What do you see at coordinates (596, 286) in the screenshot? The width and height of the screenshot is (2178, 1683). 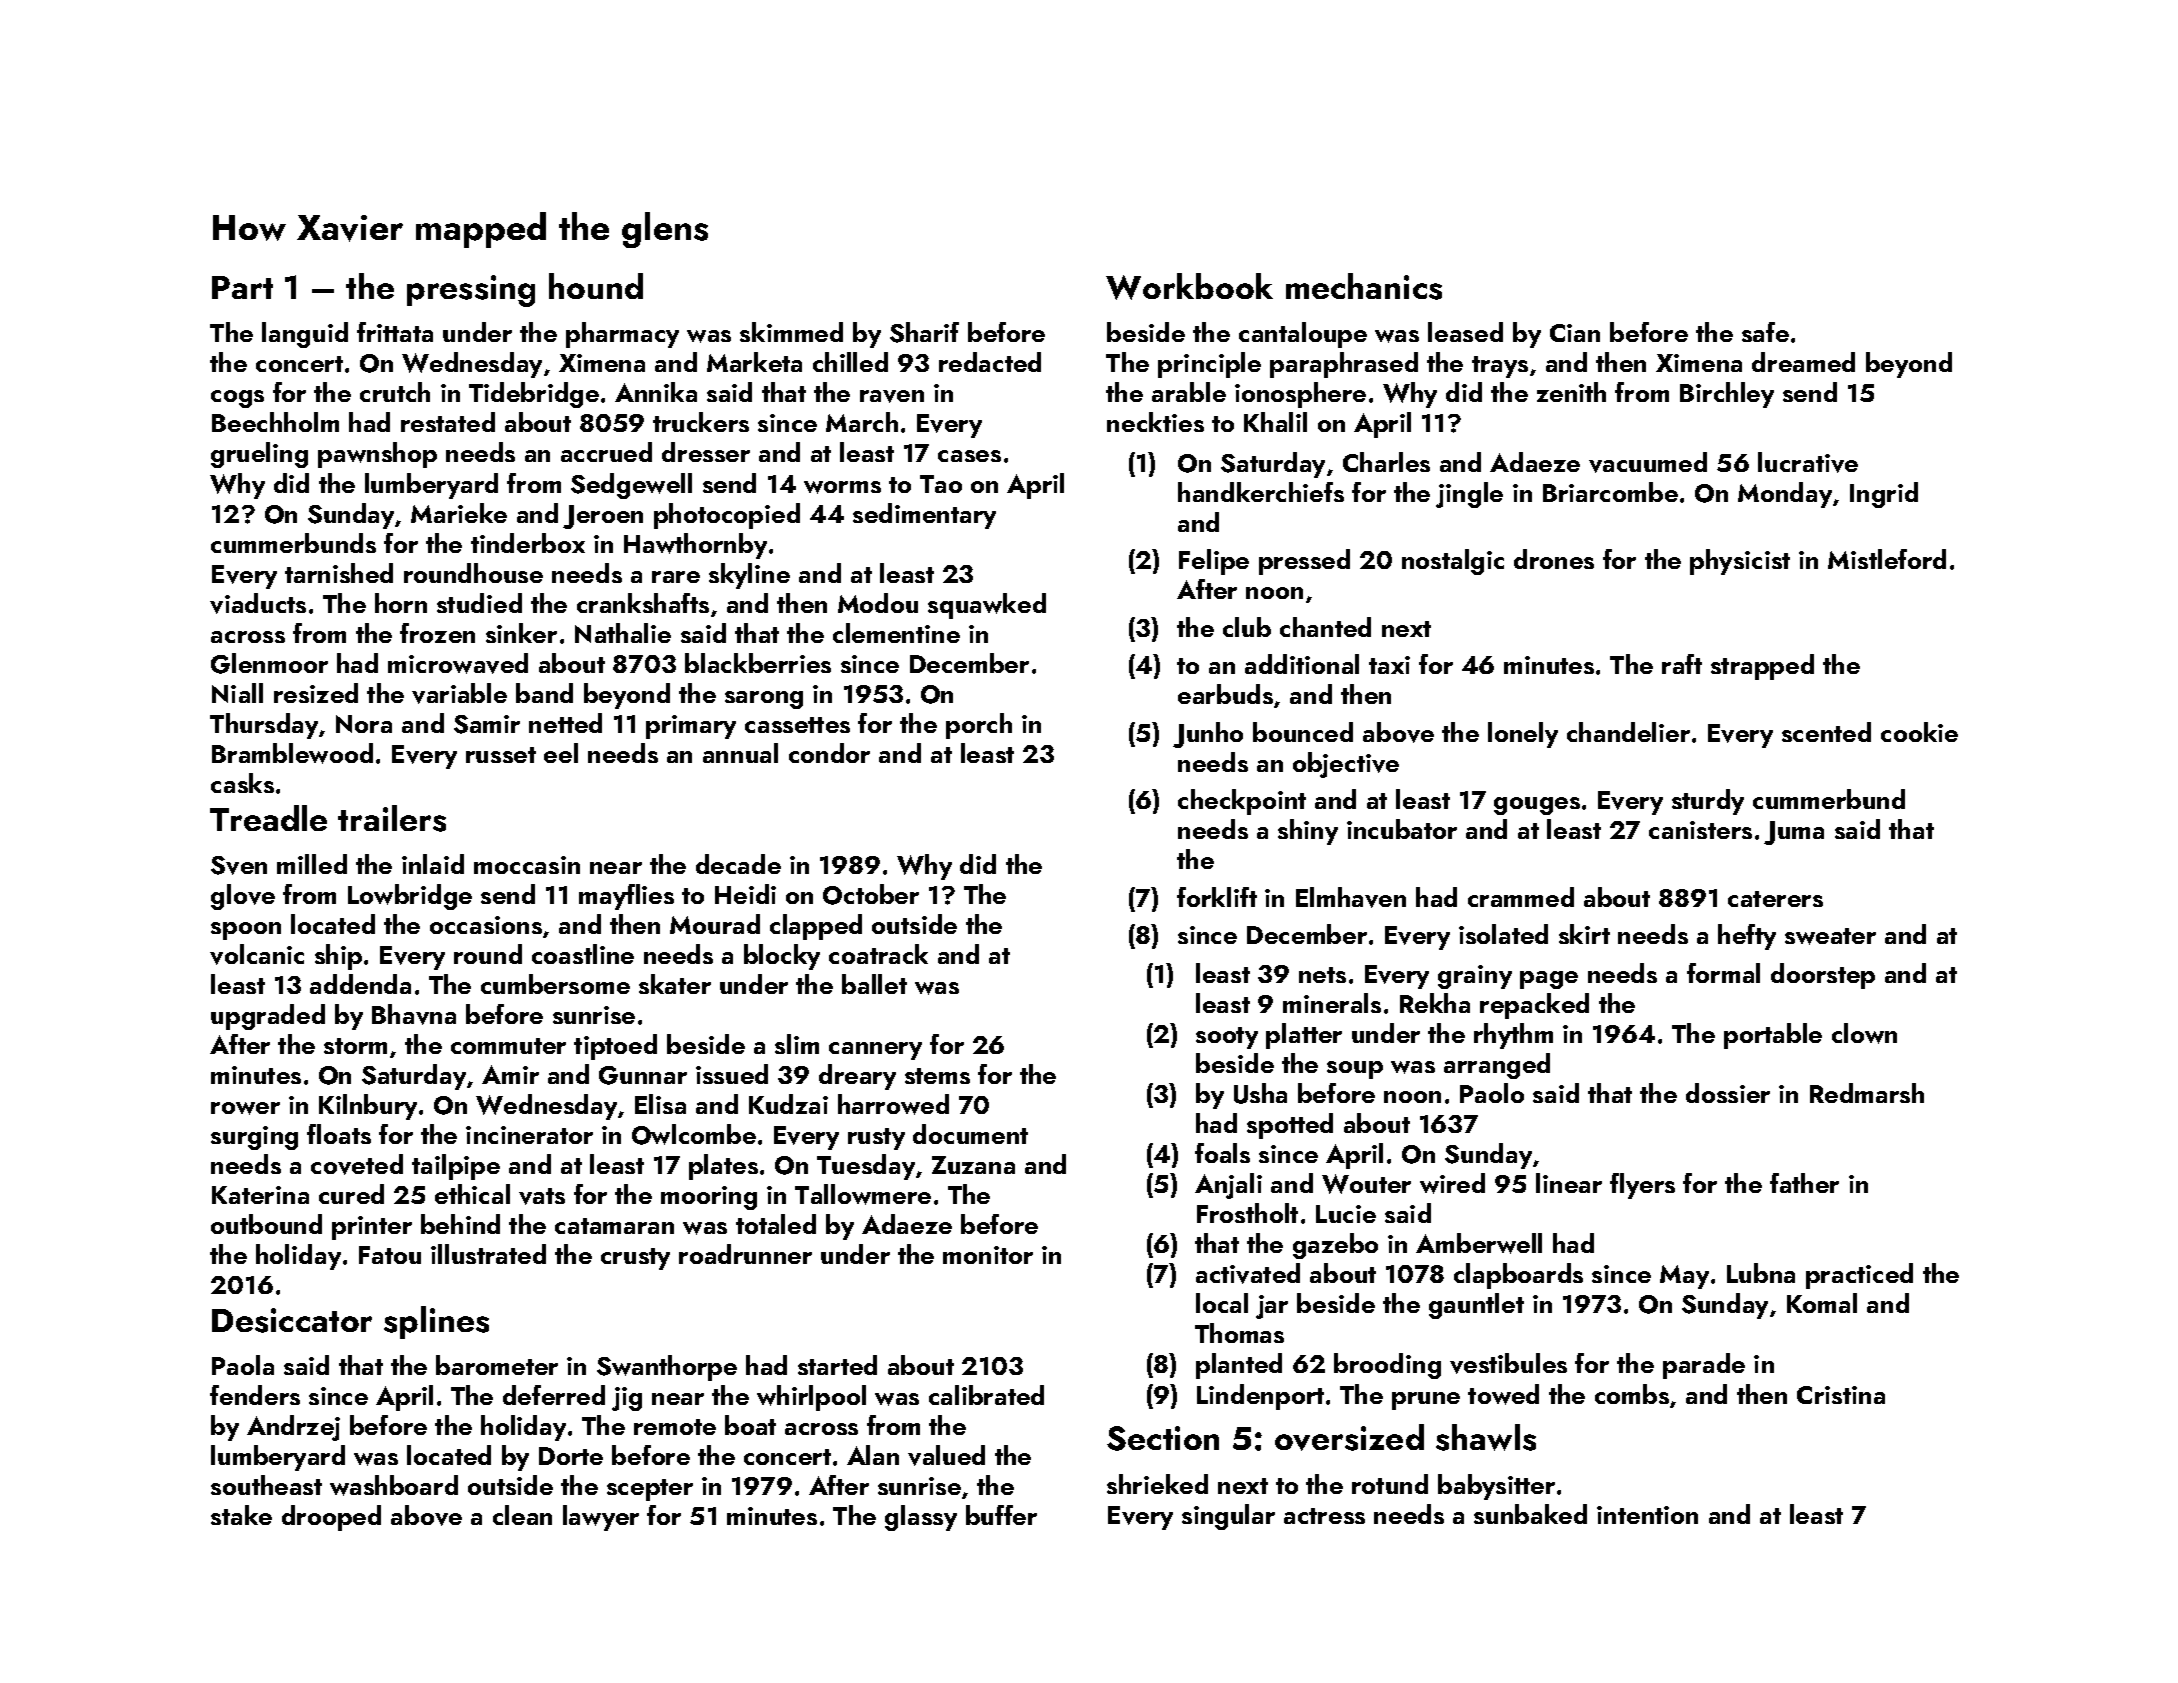 I see `hound` at bounding box center [596, 286].
